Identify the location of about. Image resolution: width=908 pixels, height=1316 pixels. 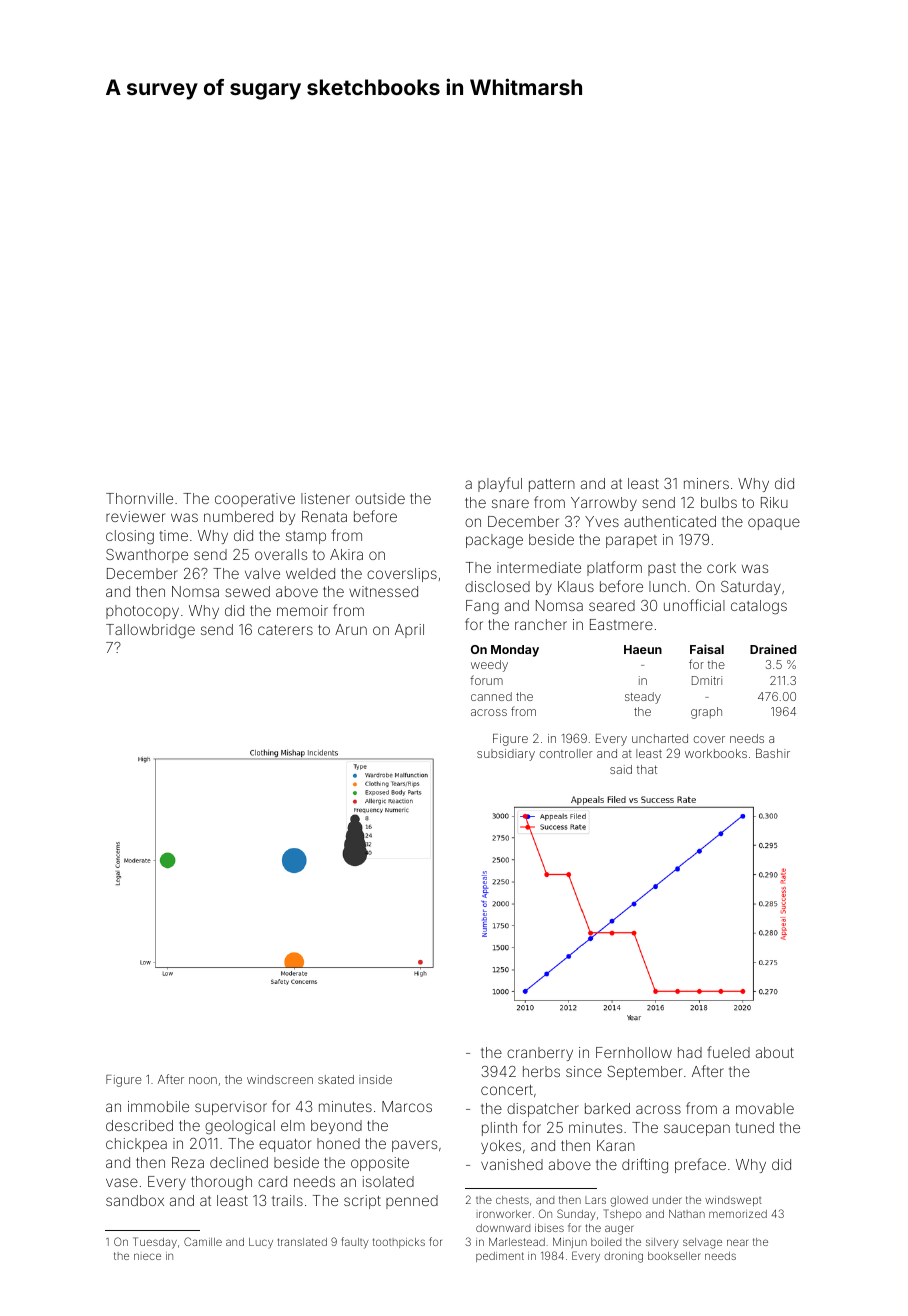
(775, 1052).
